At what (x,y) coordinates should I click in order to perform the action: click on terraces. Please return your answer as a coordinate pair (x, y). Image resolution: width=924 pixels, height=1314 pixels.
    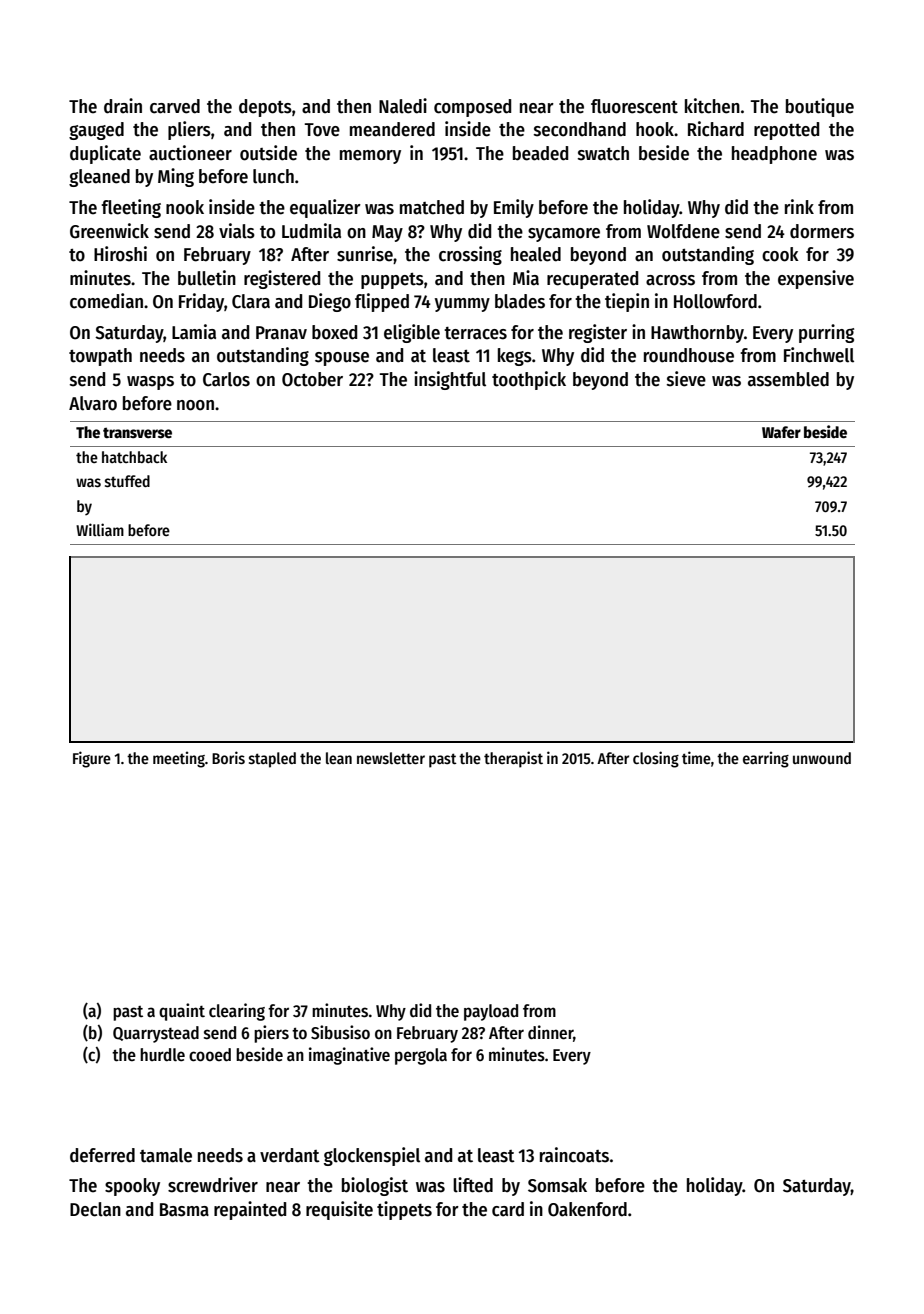
    Looking at the image, I should click on (475, 333).
